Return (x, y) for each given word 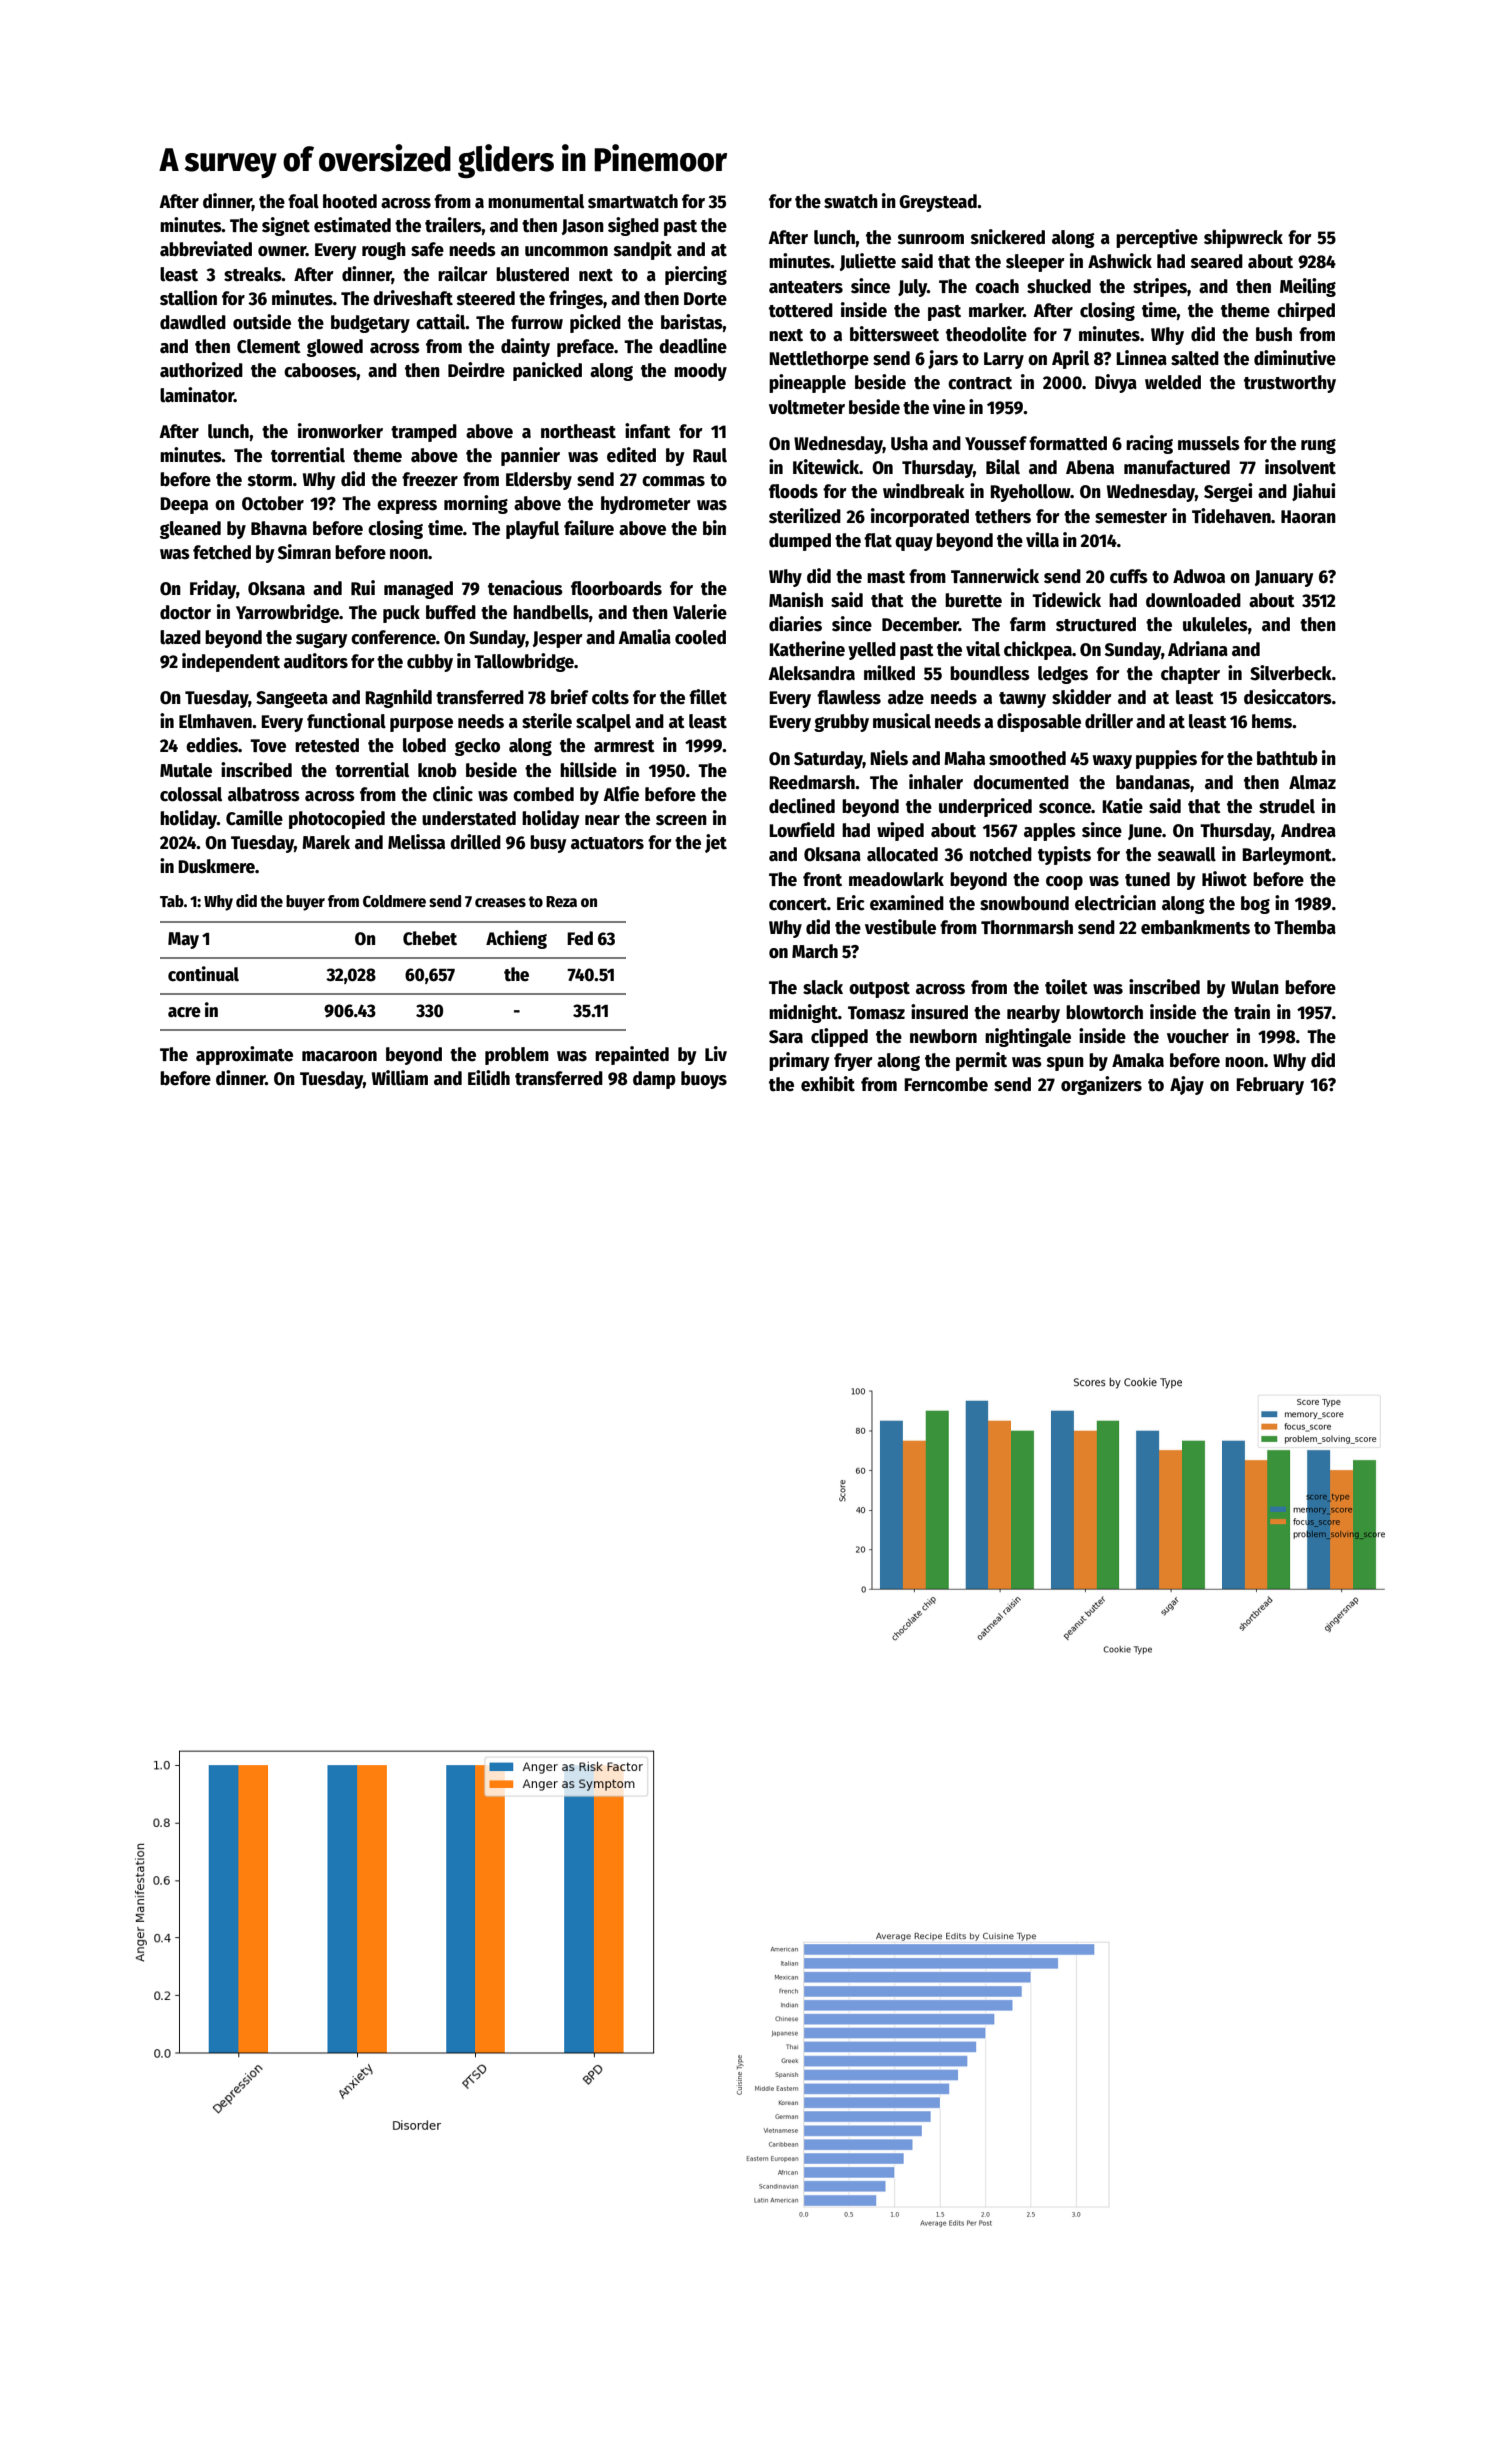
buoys (704, 1080)
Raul (710, 455)
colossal (191, 794)
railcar (463, 274)
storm (270, 480)
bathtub (1287, 758)
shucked (1059, 286)
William (400, 1078)
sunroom (931, 239)
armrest (624, 746)
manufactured (1177, 467)
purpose (421, 725)
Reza (561, 902)
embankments (1195, 927)
